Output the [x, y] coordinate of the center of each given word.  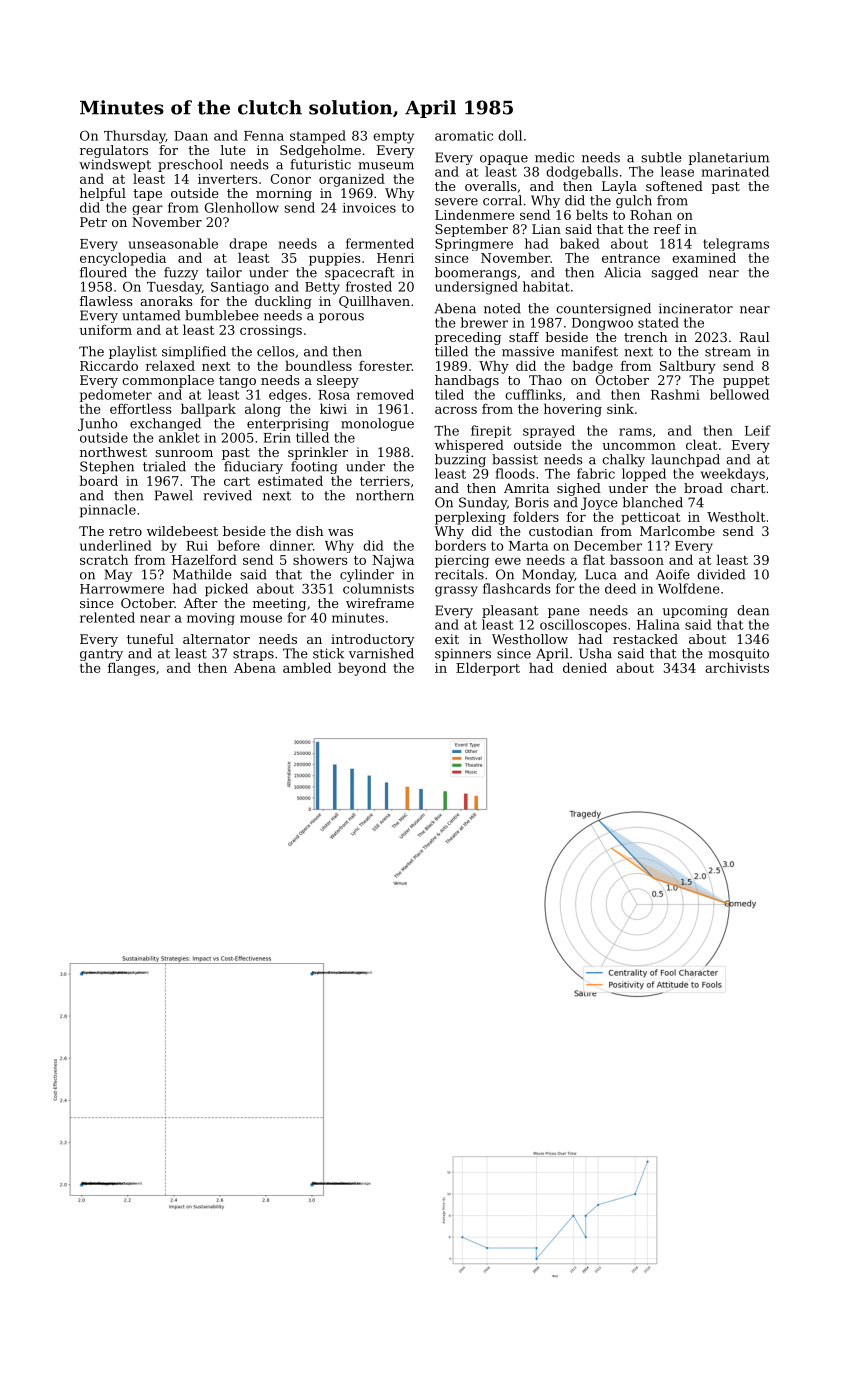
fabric [596, 473]
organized [352, 180]
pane [564, 613]
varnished [381, 653]
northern [385, 495]
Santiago [240, 288]
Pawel [174, 495]
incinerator [696, 308]
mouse [261, 619]
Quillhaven [374, 302]
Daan [191, 136]
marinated [735, 171]
